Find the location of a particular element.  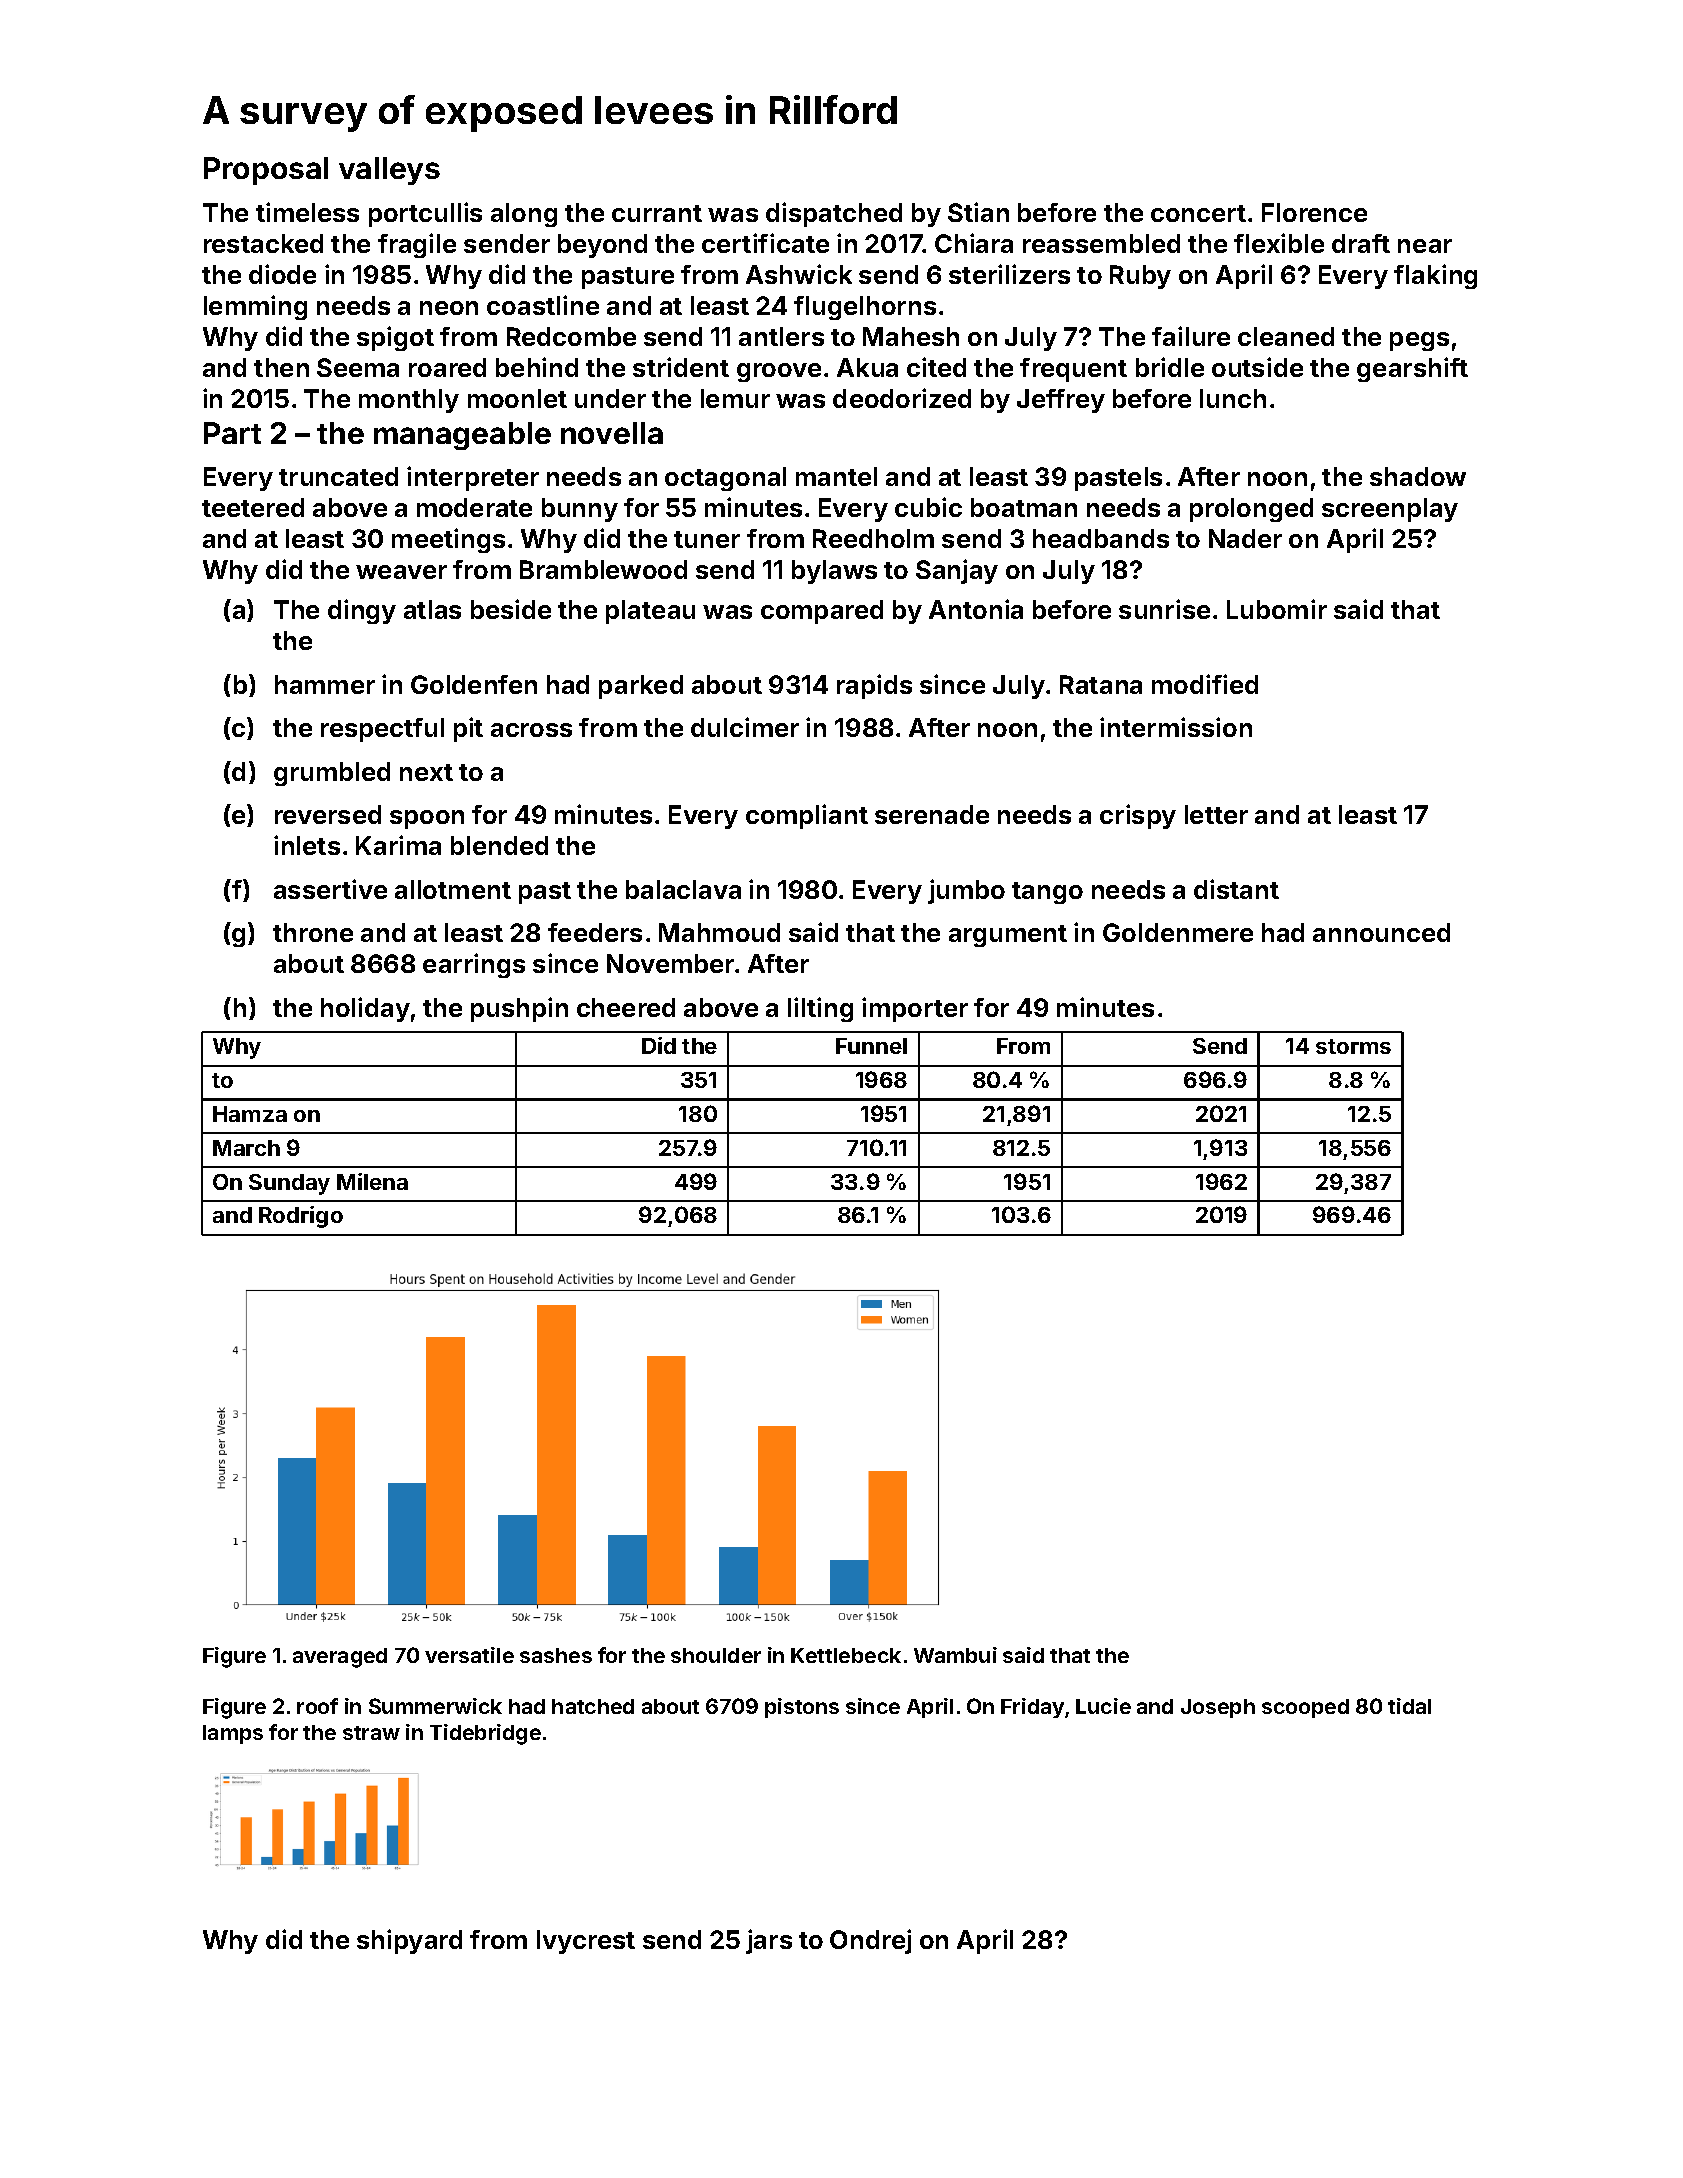

Proposal is located at coordinates (266, 171).
